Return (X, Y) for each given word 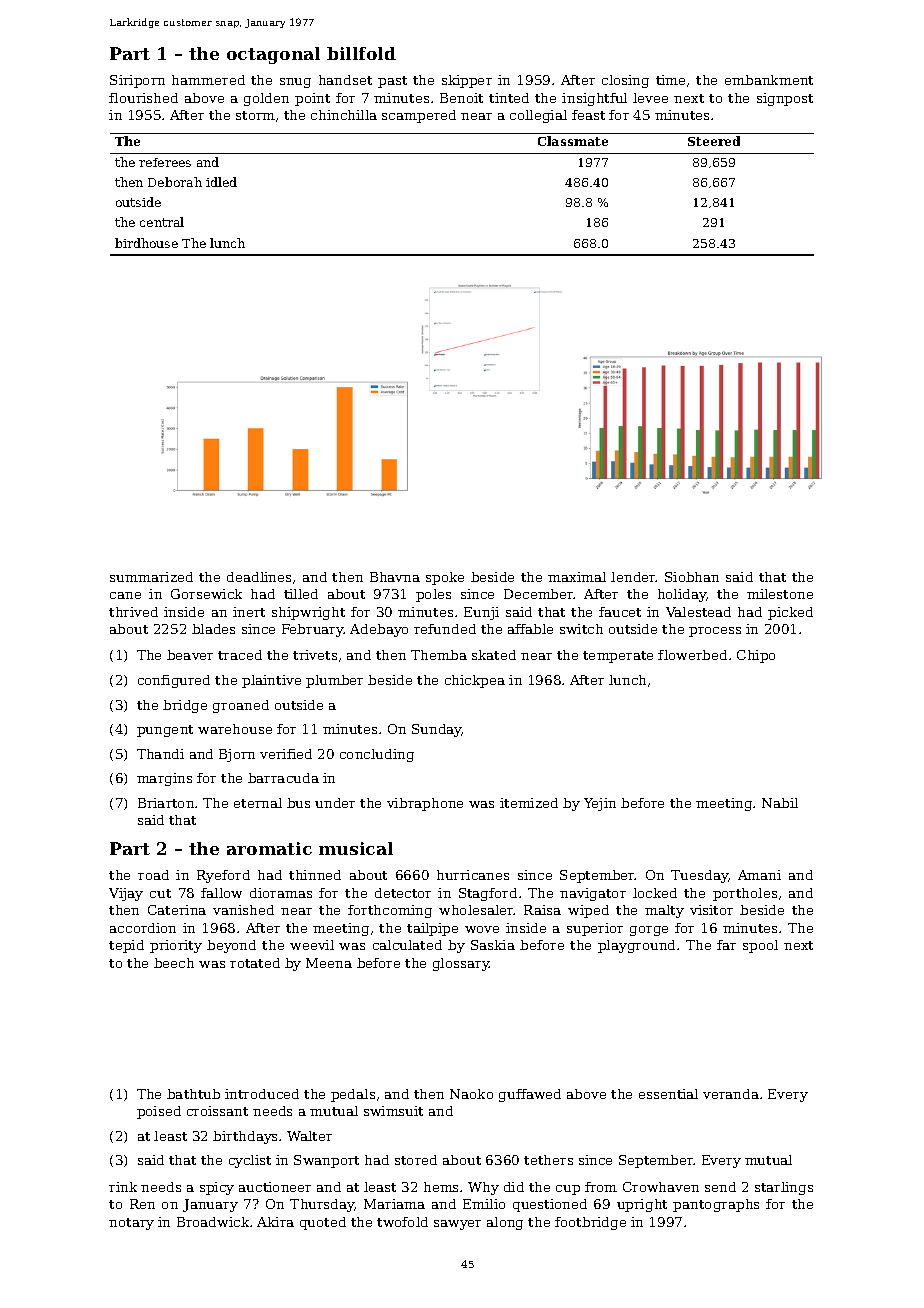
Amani (759, 875)
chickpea (475, 681)
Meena (329, 963)
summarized (151, 577)
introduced (262, 1094)
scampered (419, 116)
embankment (769, 80)
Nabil (780, 803)
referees (165, 162)
